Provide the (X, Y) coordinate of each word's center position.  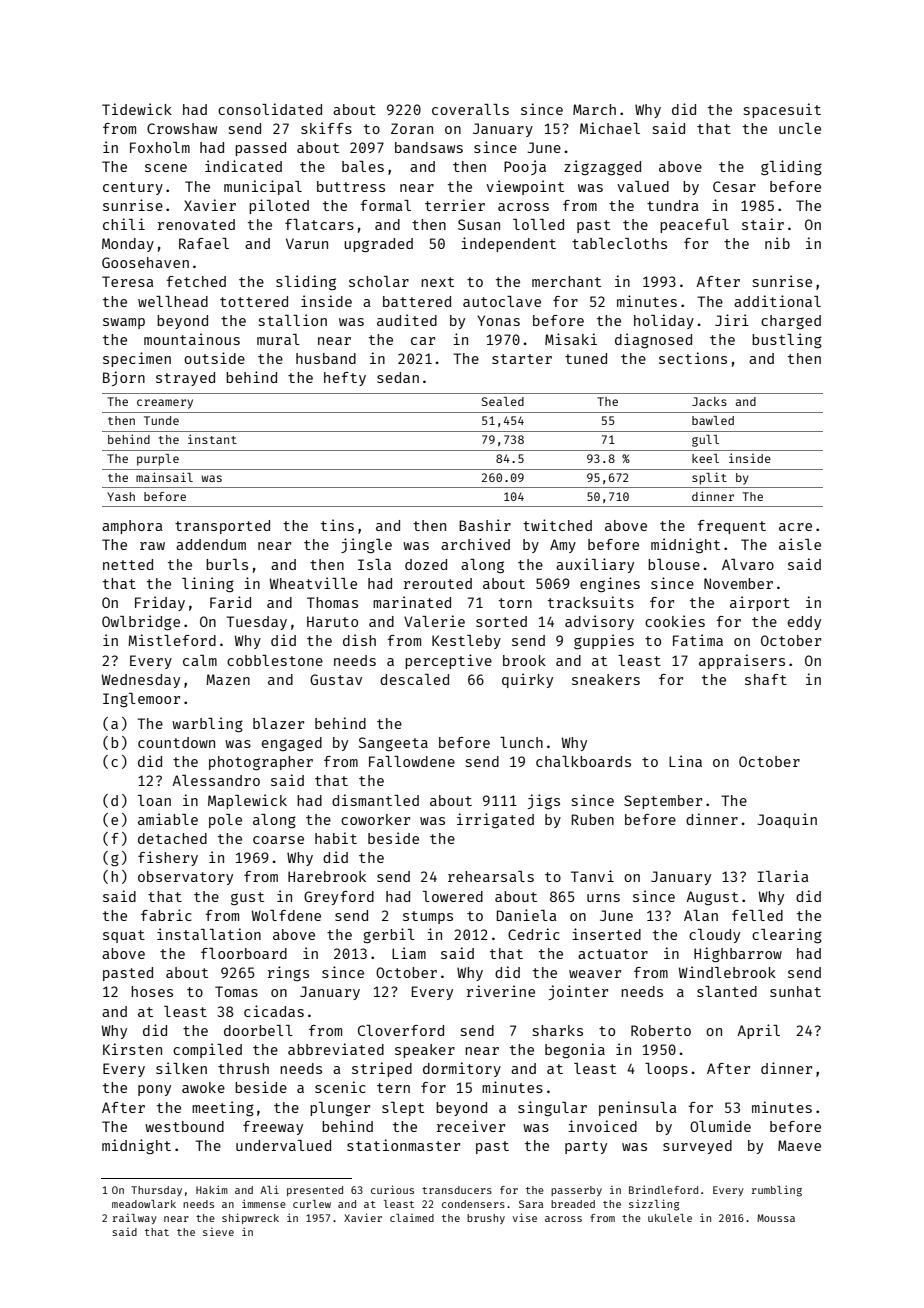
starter (522, 359)
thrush (243, 1068)
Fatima (698, 640)
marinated (412, 602)
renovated (196, 224)
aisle (800, 544)
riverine (501, 991)
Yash (121, 496)
